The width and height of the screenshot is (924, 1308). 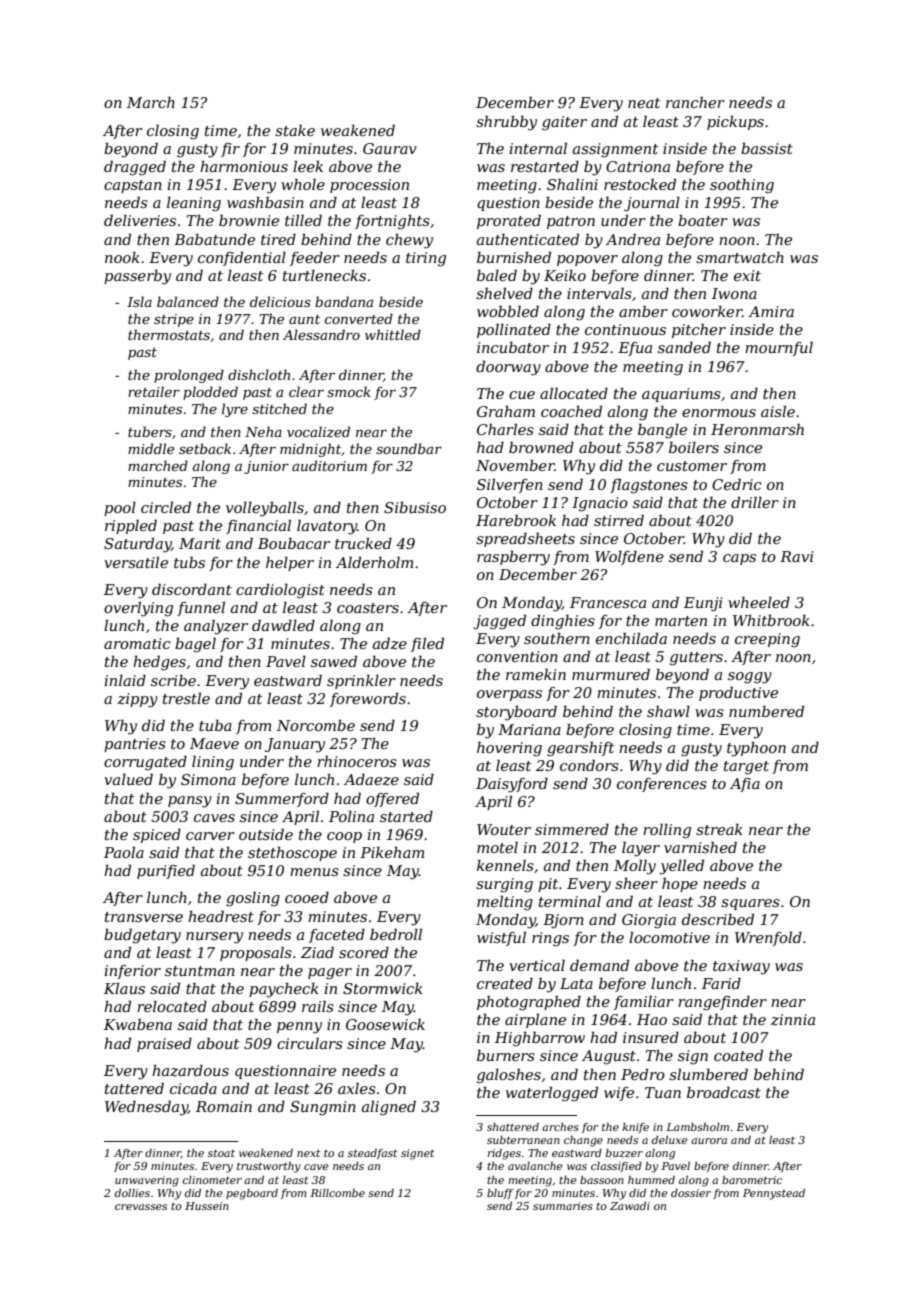 What do you see at coordinates (681, 621) in the screenshot?
I see `marten` at bounding box center [681, 621].
